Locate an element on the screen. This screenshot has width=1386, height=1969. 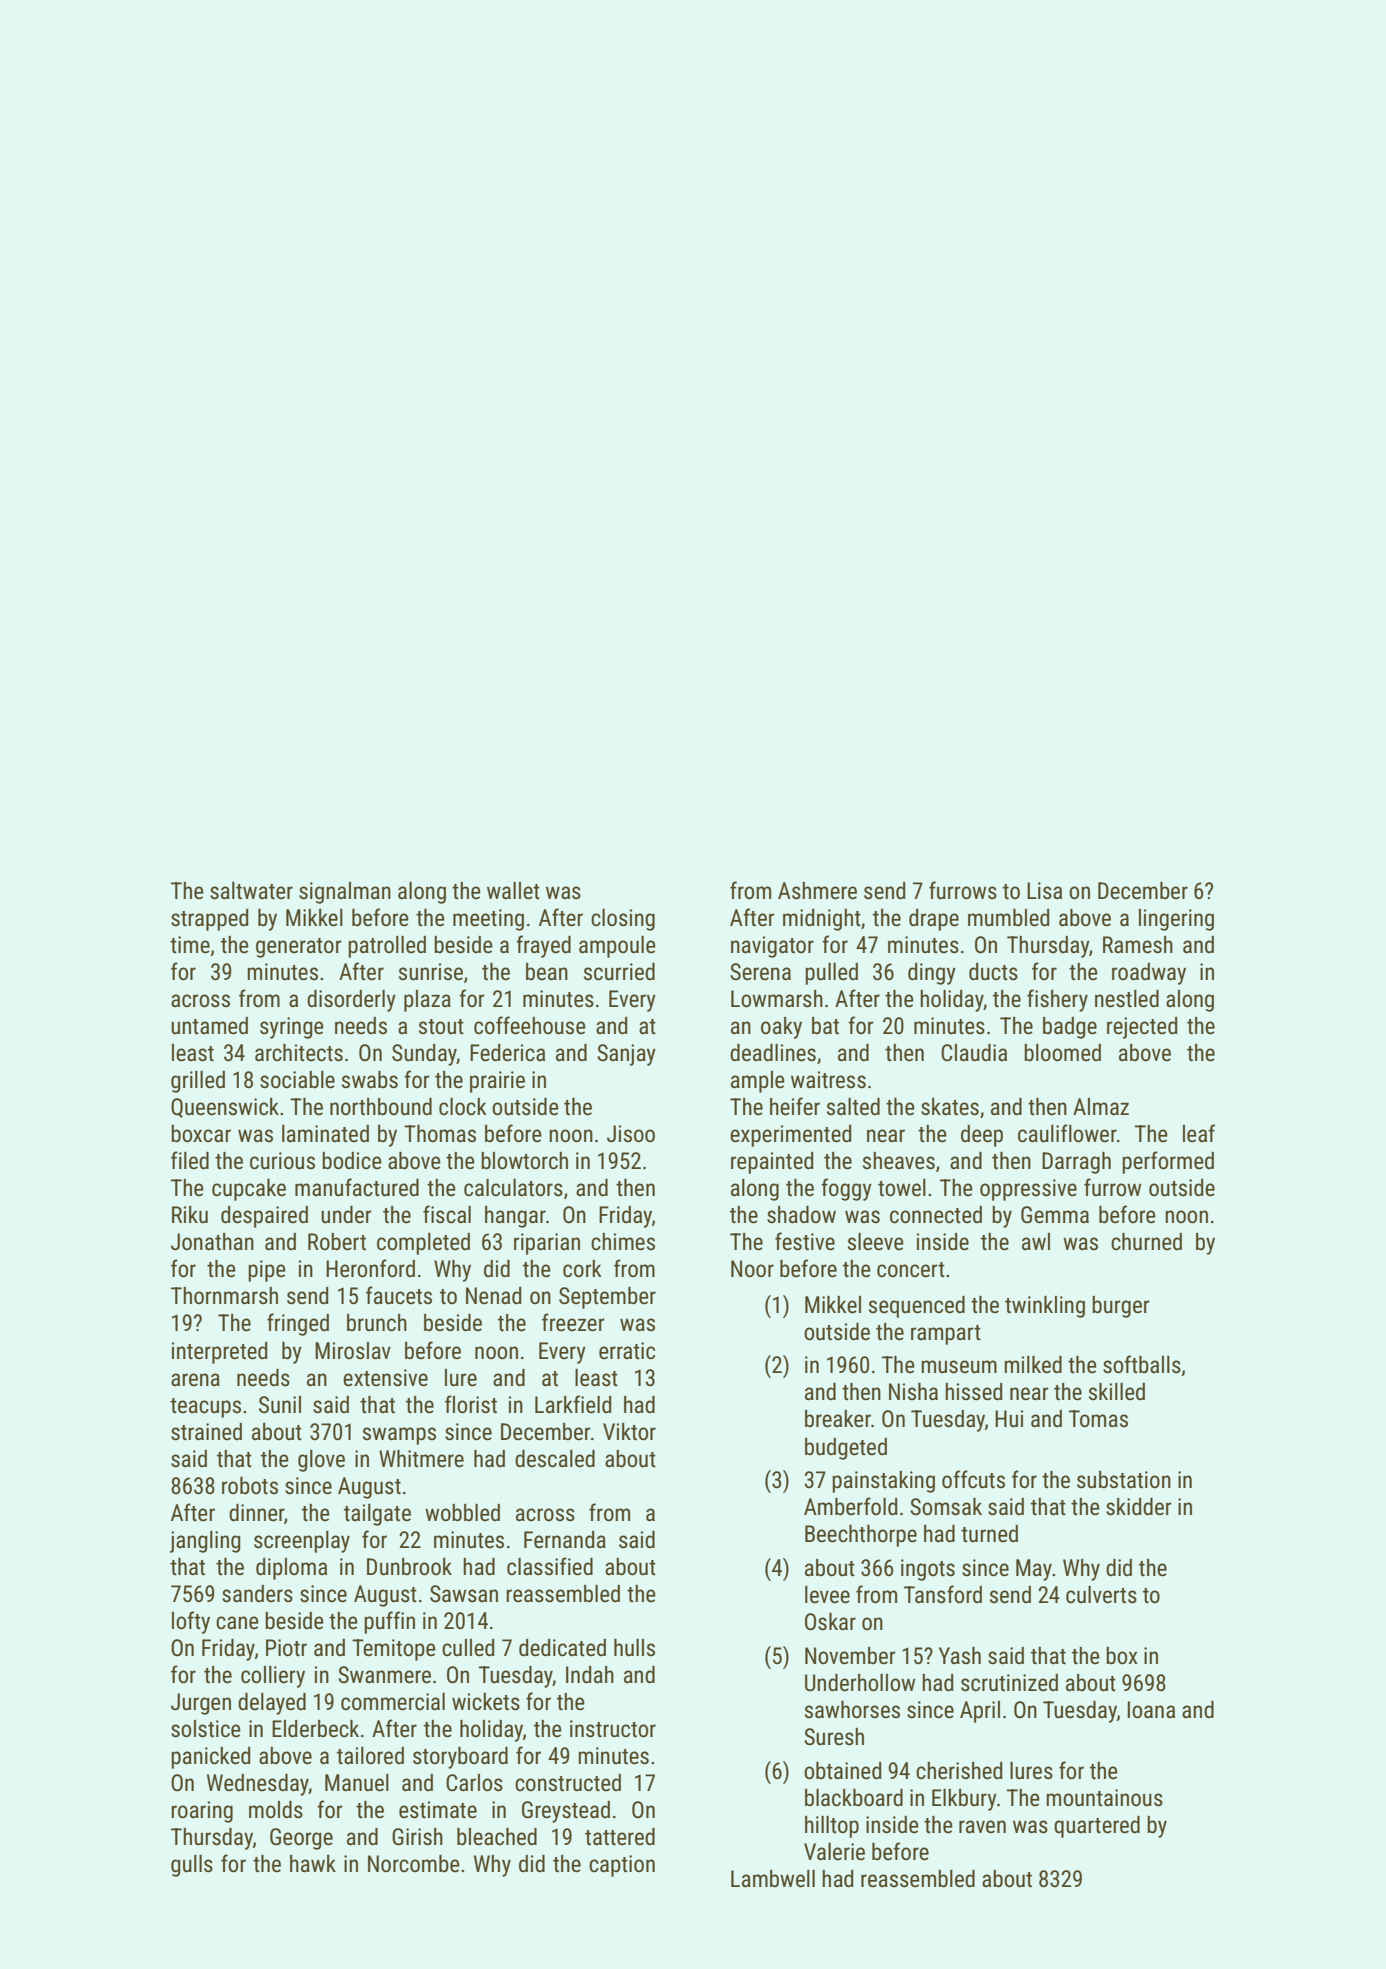
erratic is located at coordinates (627, 1351).
